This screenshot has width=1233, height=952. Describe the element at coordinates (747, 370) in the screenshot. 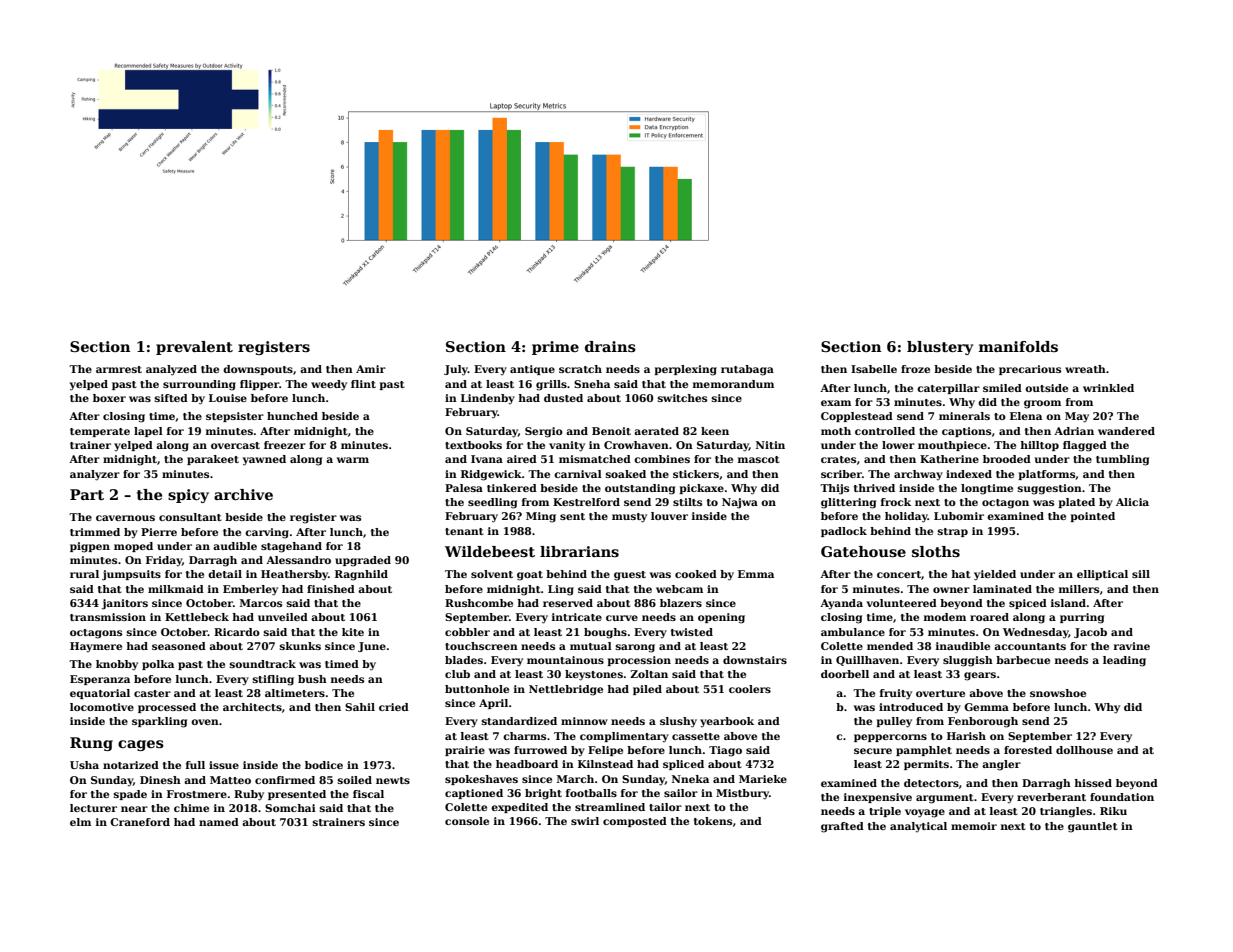

I see `rutabaga` at that location.
